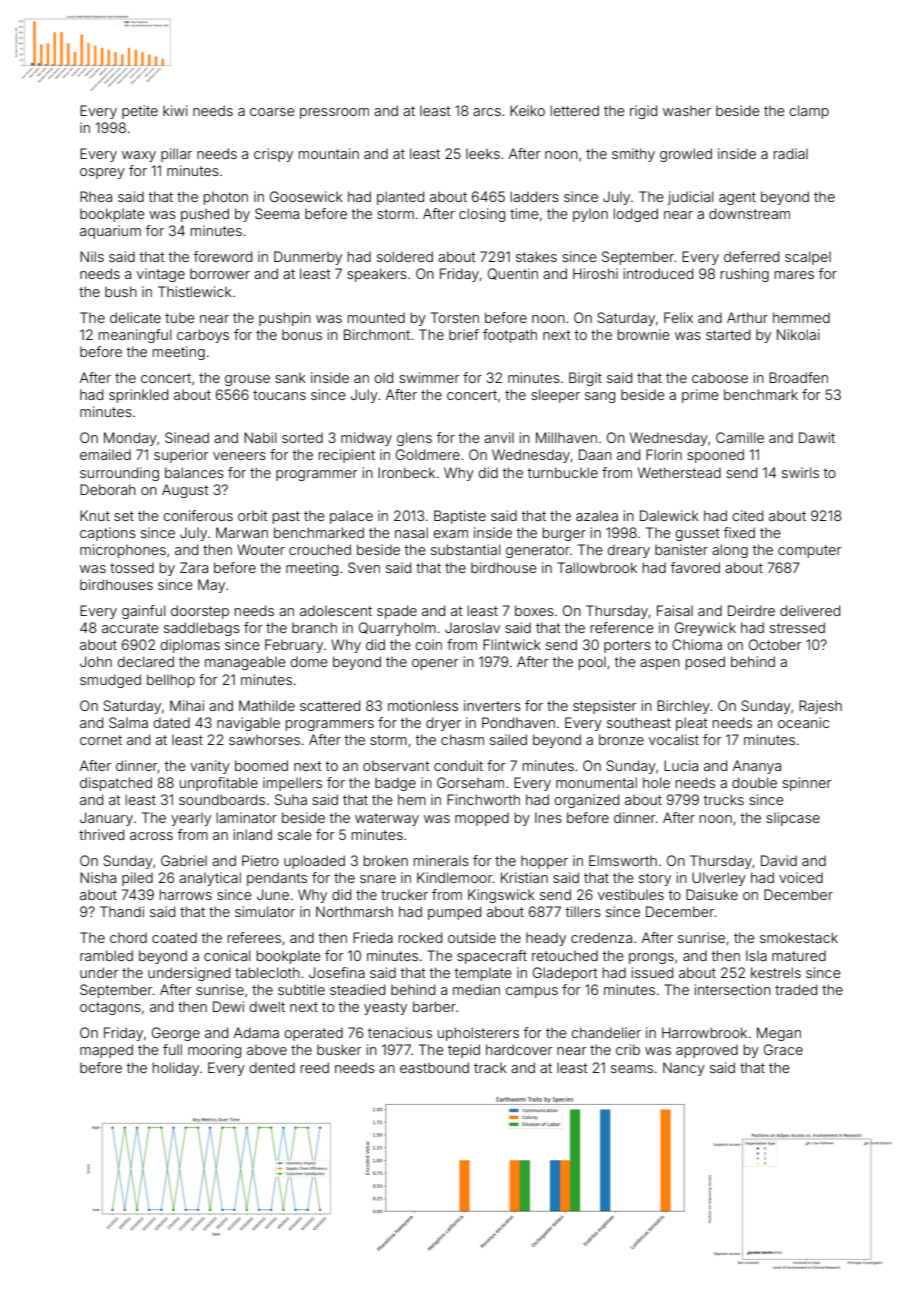  I want to click on Broadfen, so click(798, 377).
